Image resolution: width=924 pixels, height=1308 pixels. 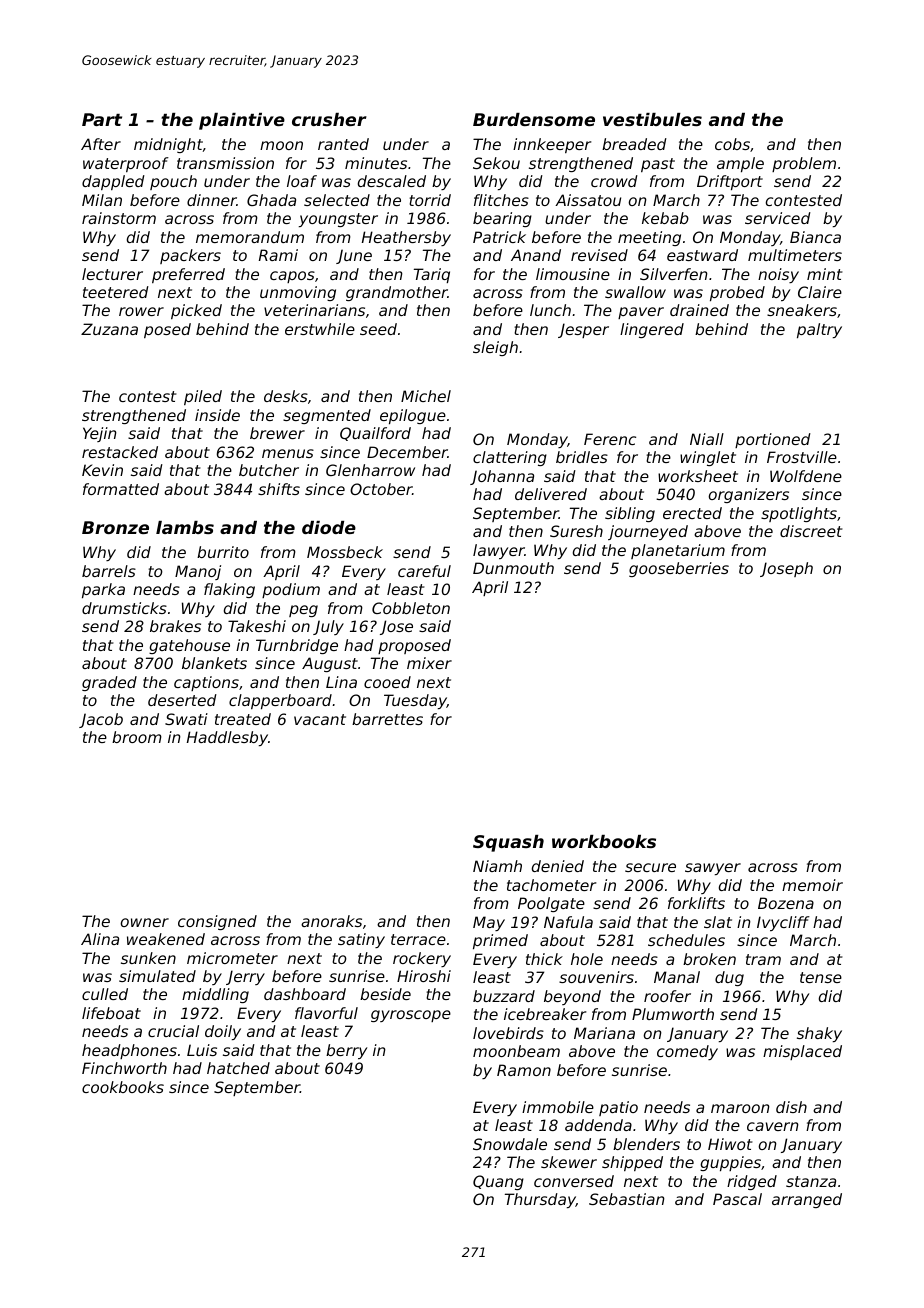 What do you see at coordinates (499, 237) in the page?
I see `Patrick` at bounding box center [499, 237].
